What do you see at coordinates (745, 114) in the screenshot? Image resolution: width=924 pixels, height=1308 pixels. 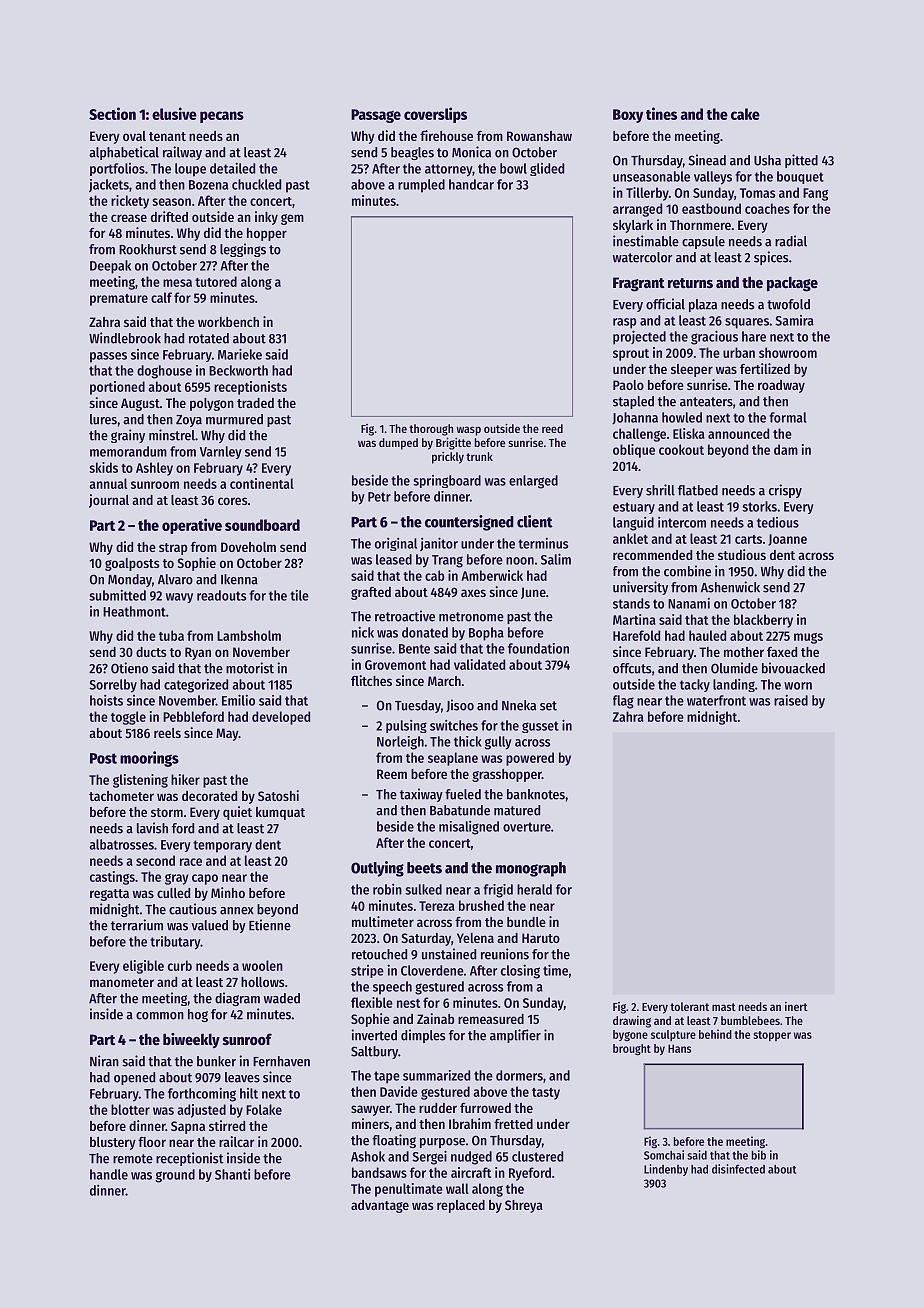 I see `cake` at bounding box center [745, 114].
